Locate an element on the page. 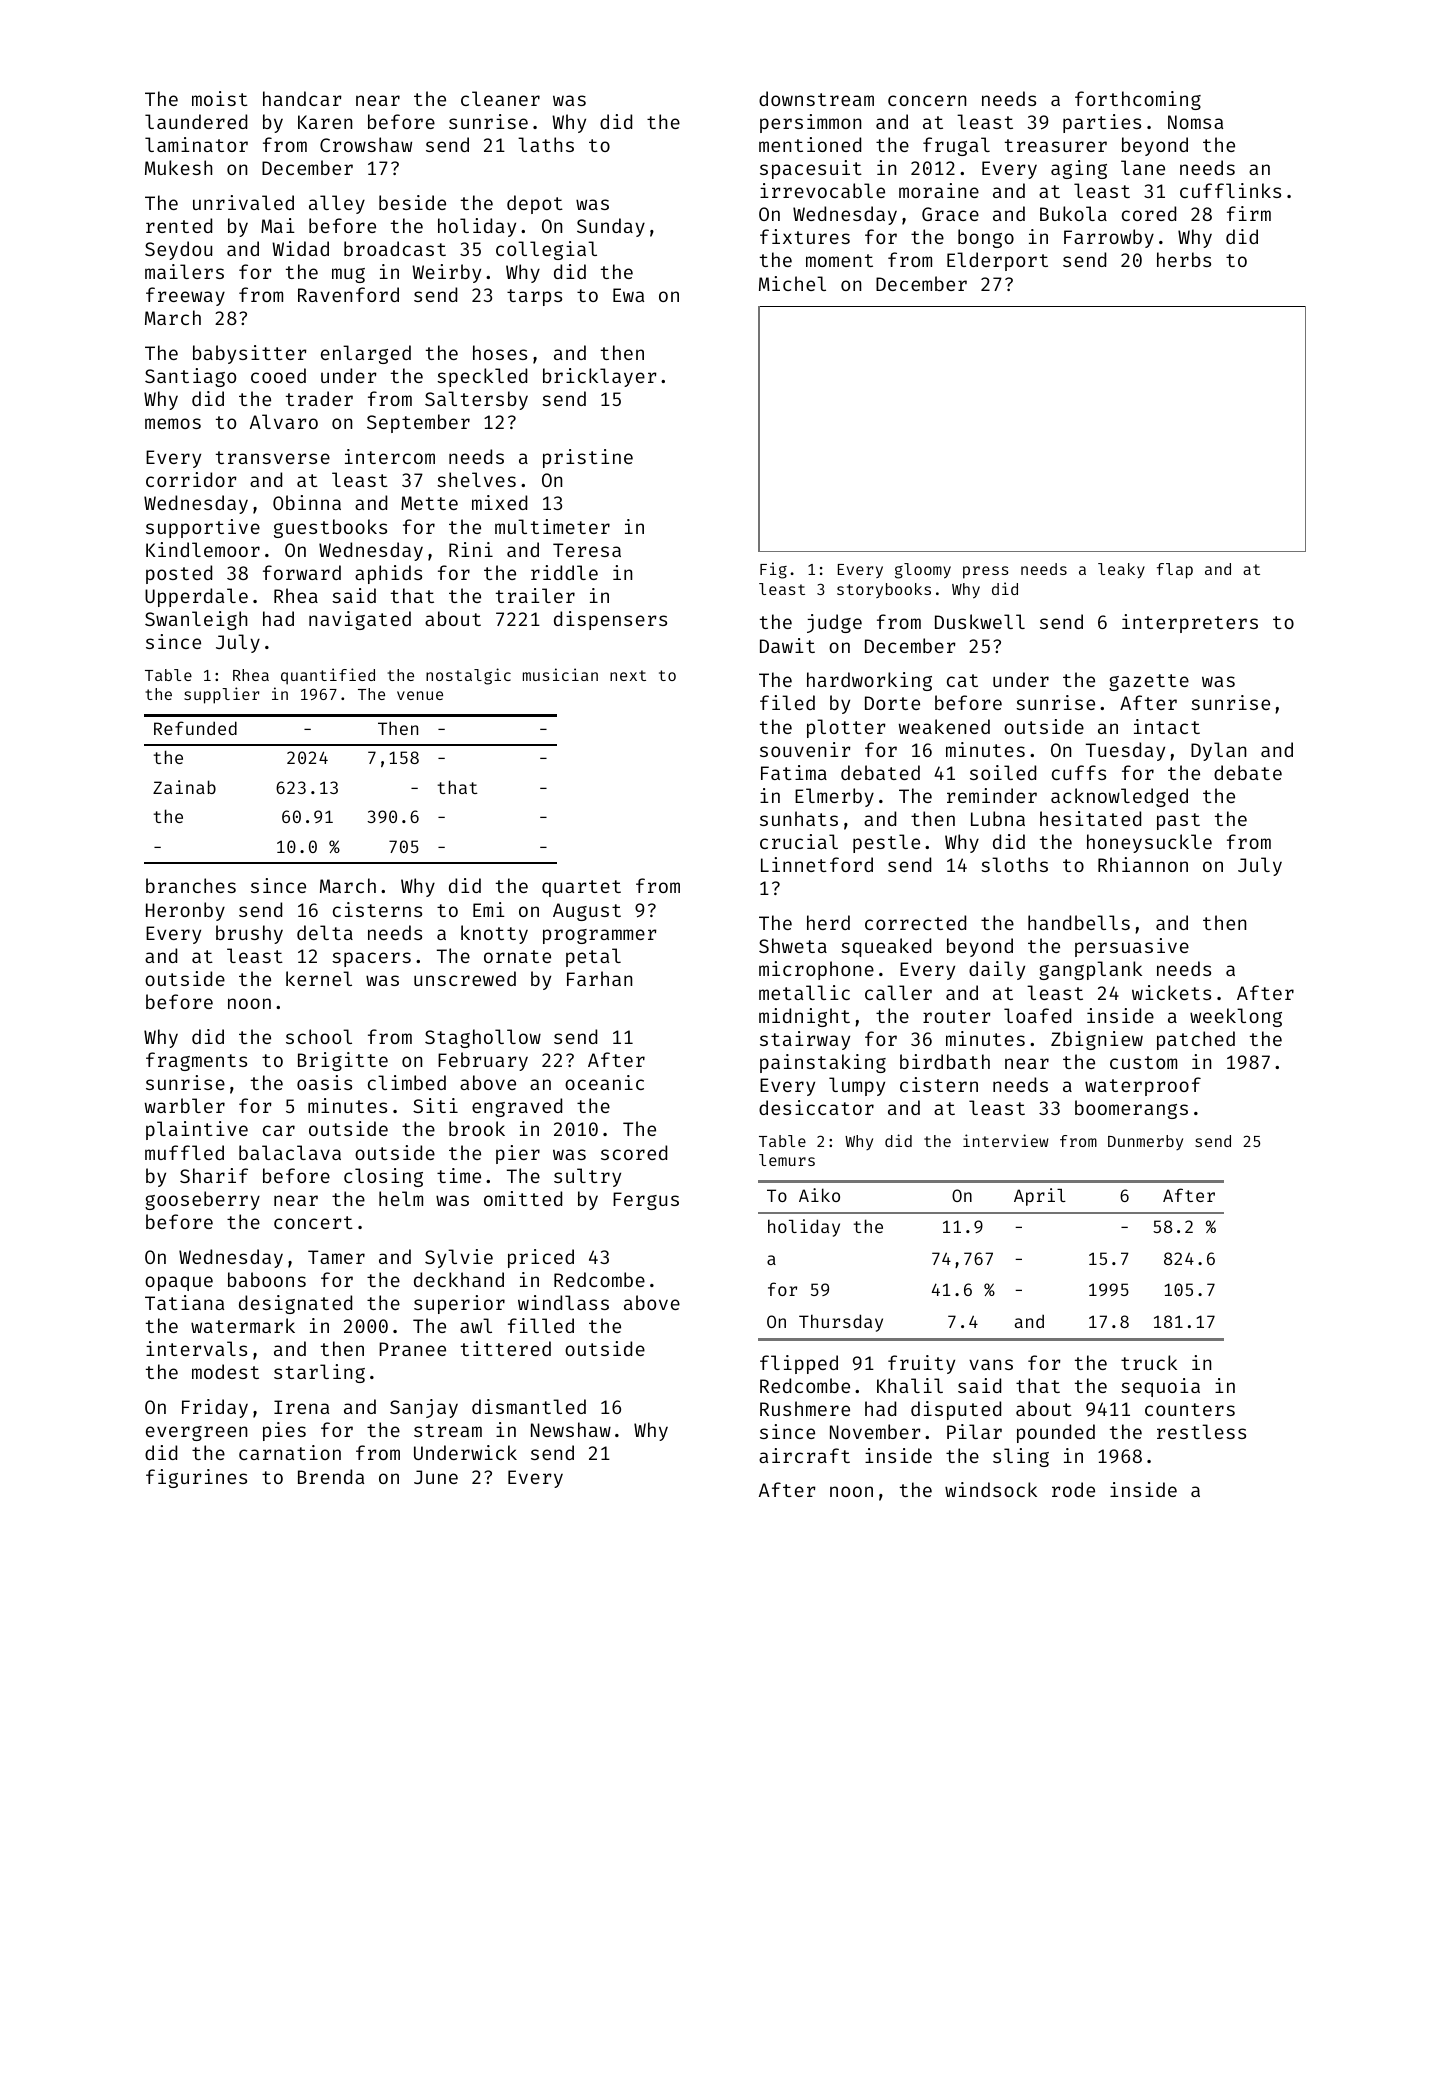  laminator is located at coordinates (196, 144).
